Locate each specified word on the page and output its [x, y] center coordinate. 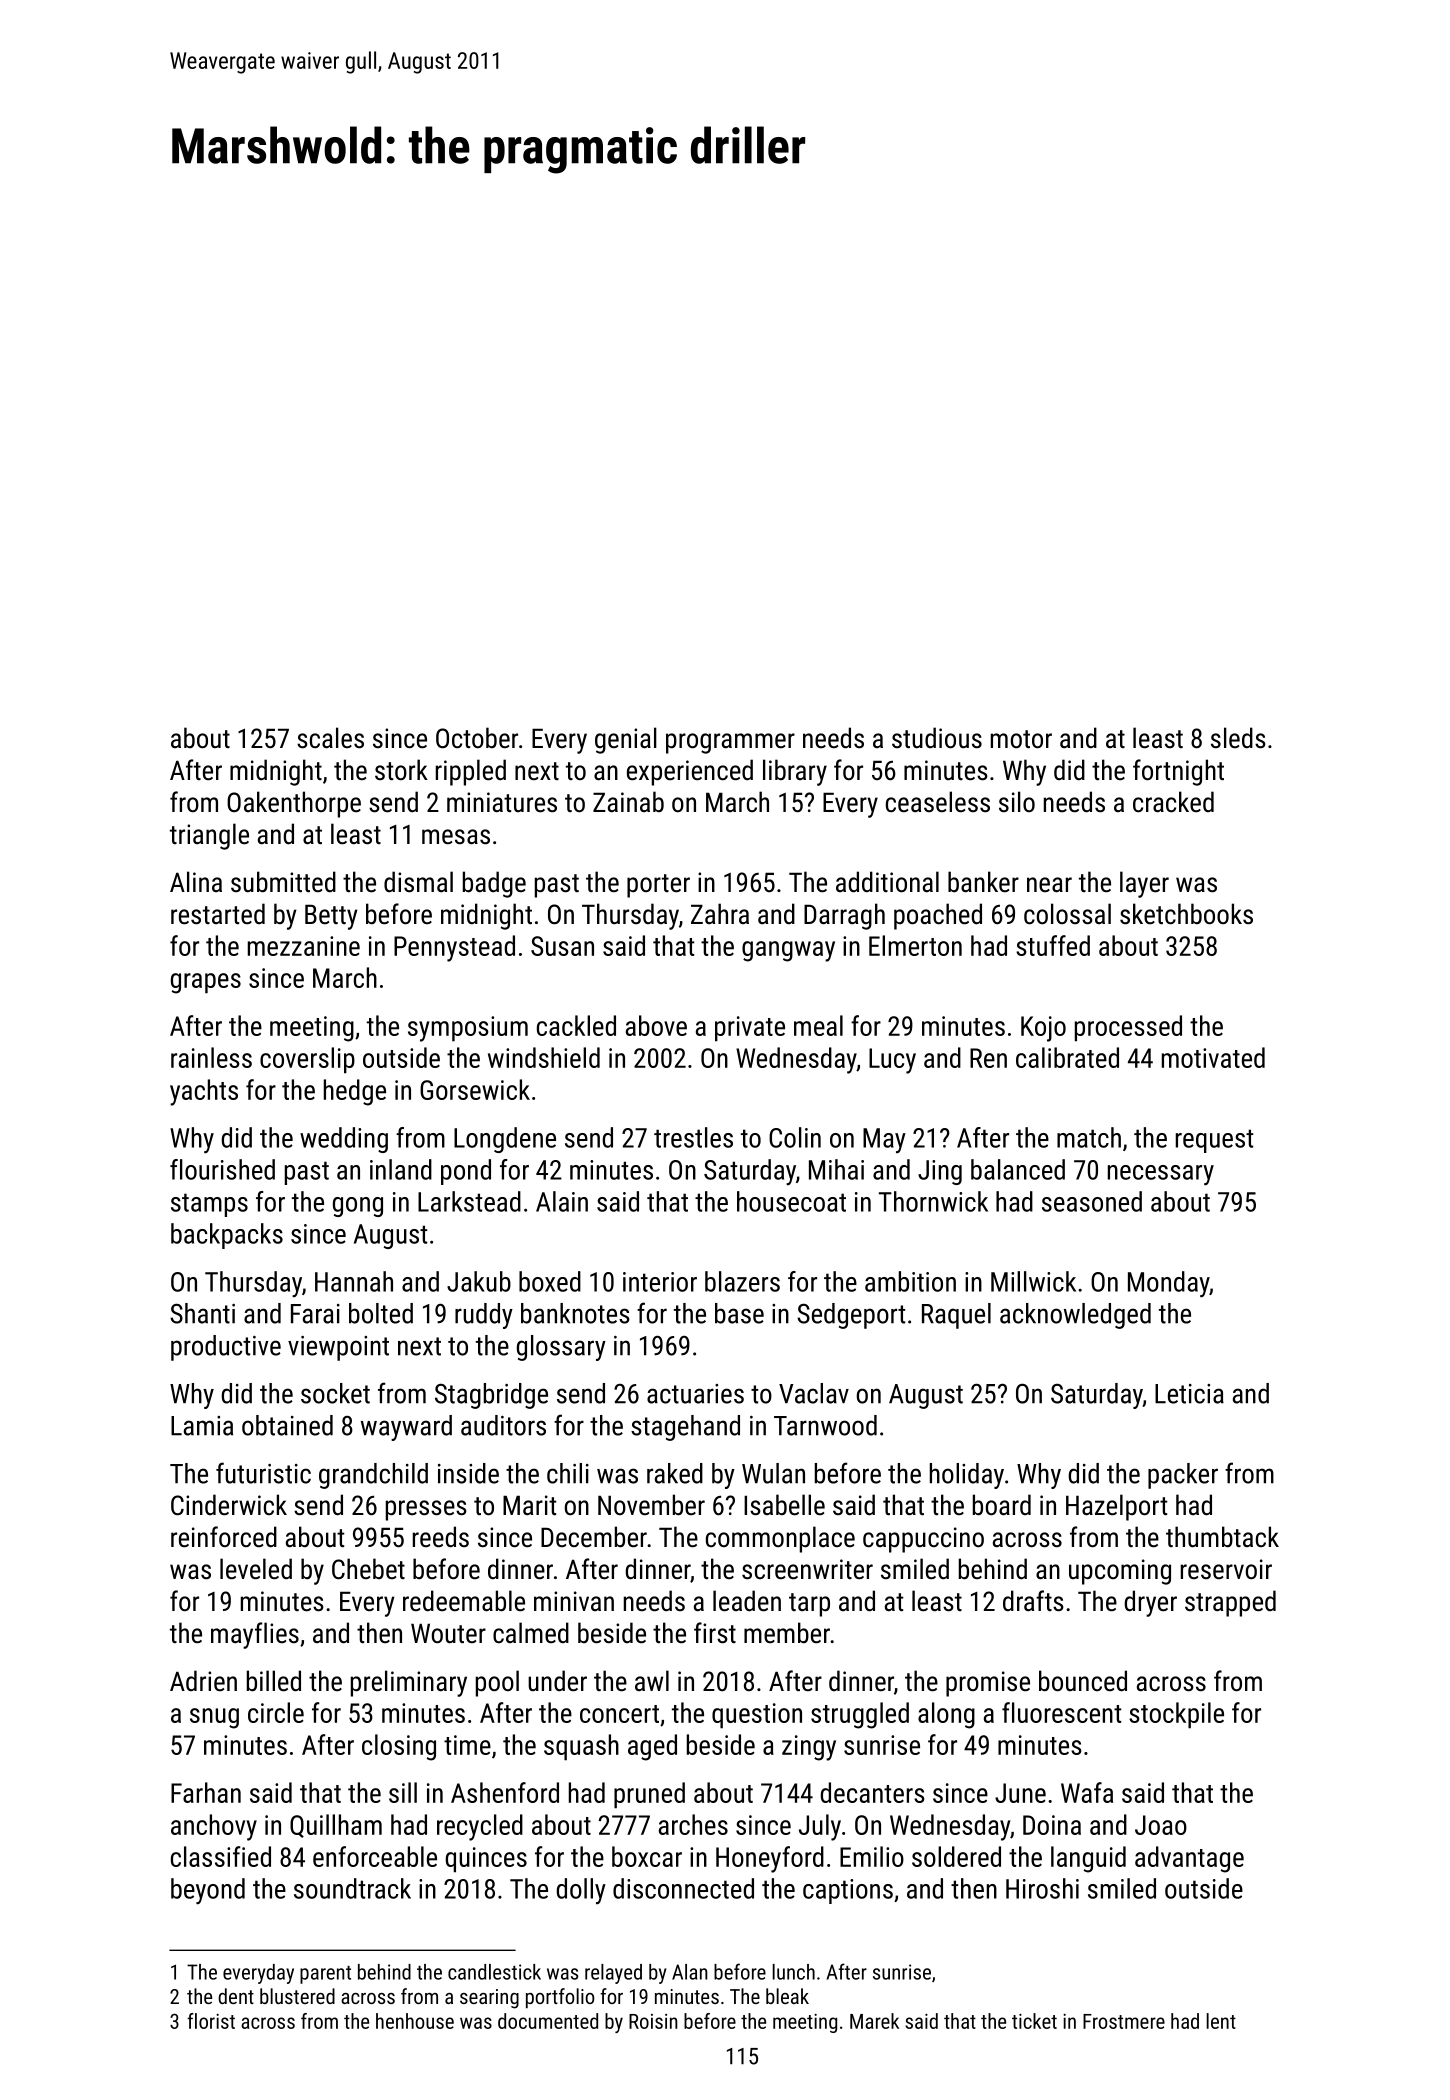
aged [652, 1747]
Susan [562, 946]
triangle [209, 836]
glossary [561, 1348]
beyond [208, 1891]
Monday [1168, 1284]
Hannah [354, 1281]
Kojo [1043, 1029]
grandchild [373, 1476]
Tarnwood [825, 1425]
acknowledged [1075, 1316]
